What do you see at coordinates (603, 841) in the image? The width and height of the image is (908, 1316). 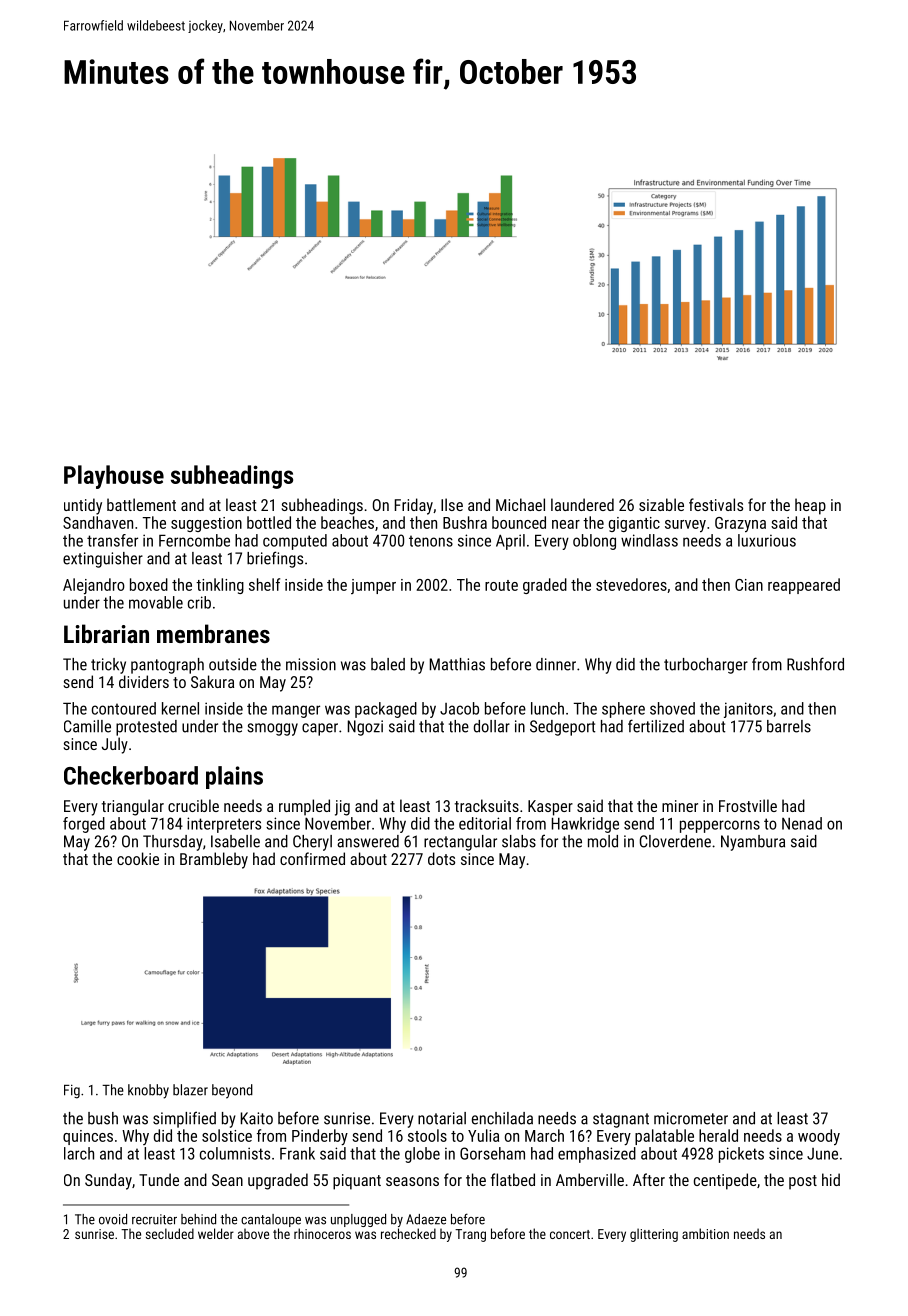 I see `mold` at bounding box center [603, 841].
